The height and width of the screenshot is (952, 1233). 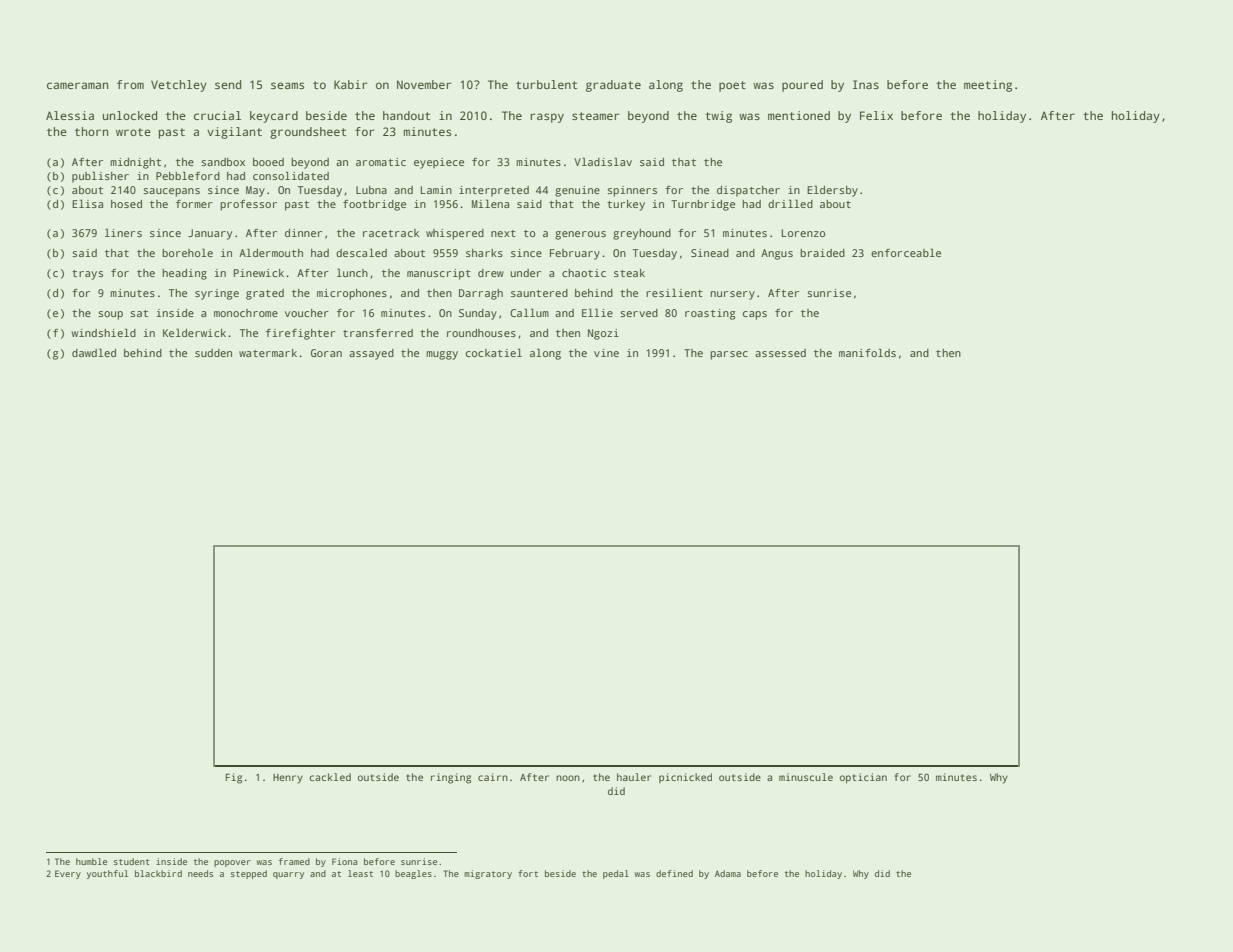 What do you see at coordinates (906, 252) in the screenshot?
I see `enforceable` at bounding box center [906, 252].
